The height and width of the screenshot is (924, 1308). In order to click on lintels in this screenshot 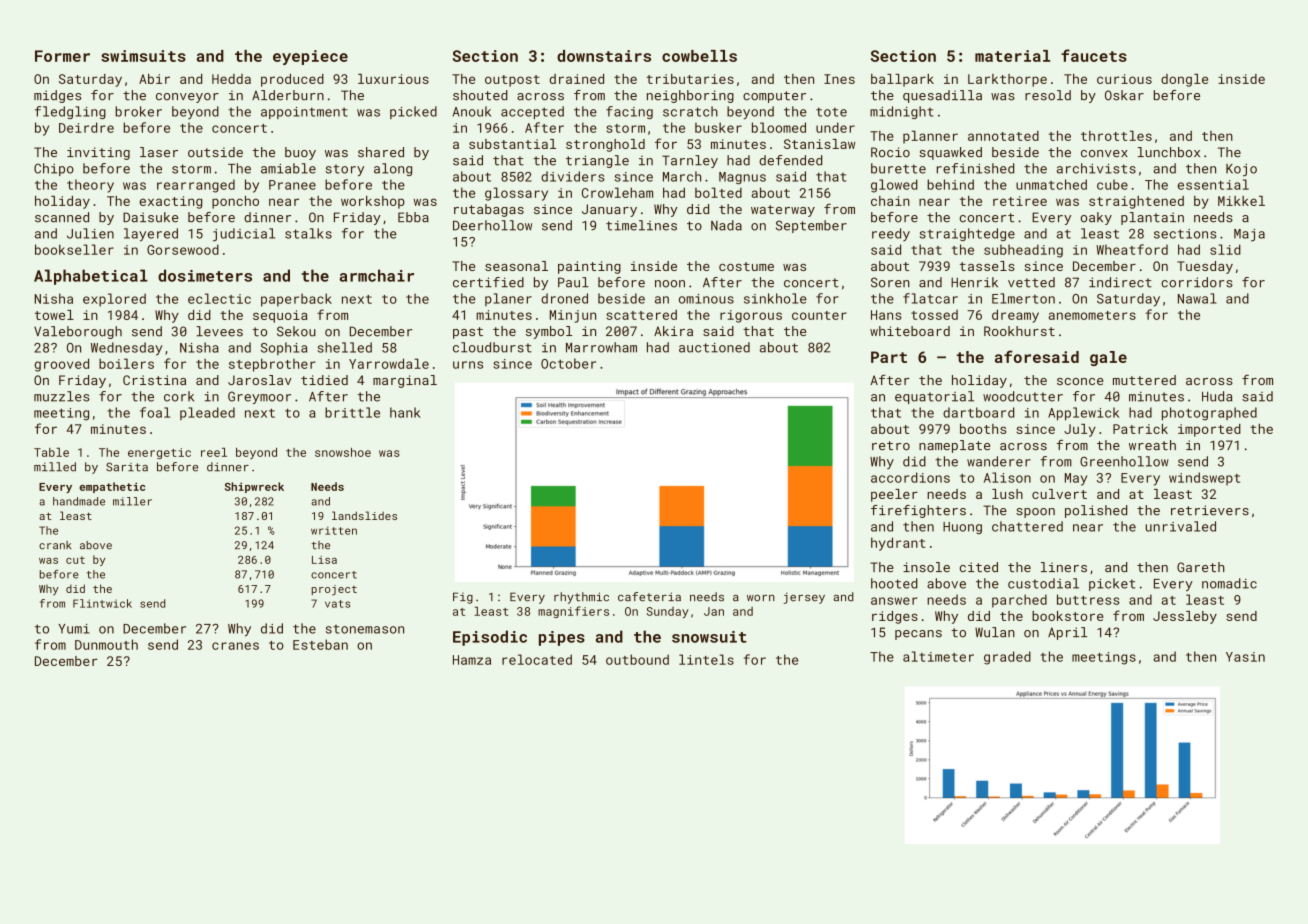, I will do `click(706, 659)`.
